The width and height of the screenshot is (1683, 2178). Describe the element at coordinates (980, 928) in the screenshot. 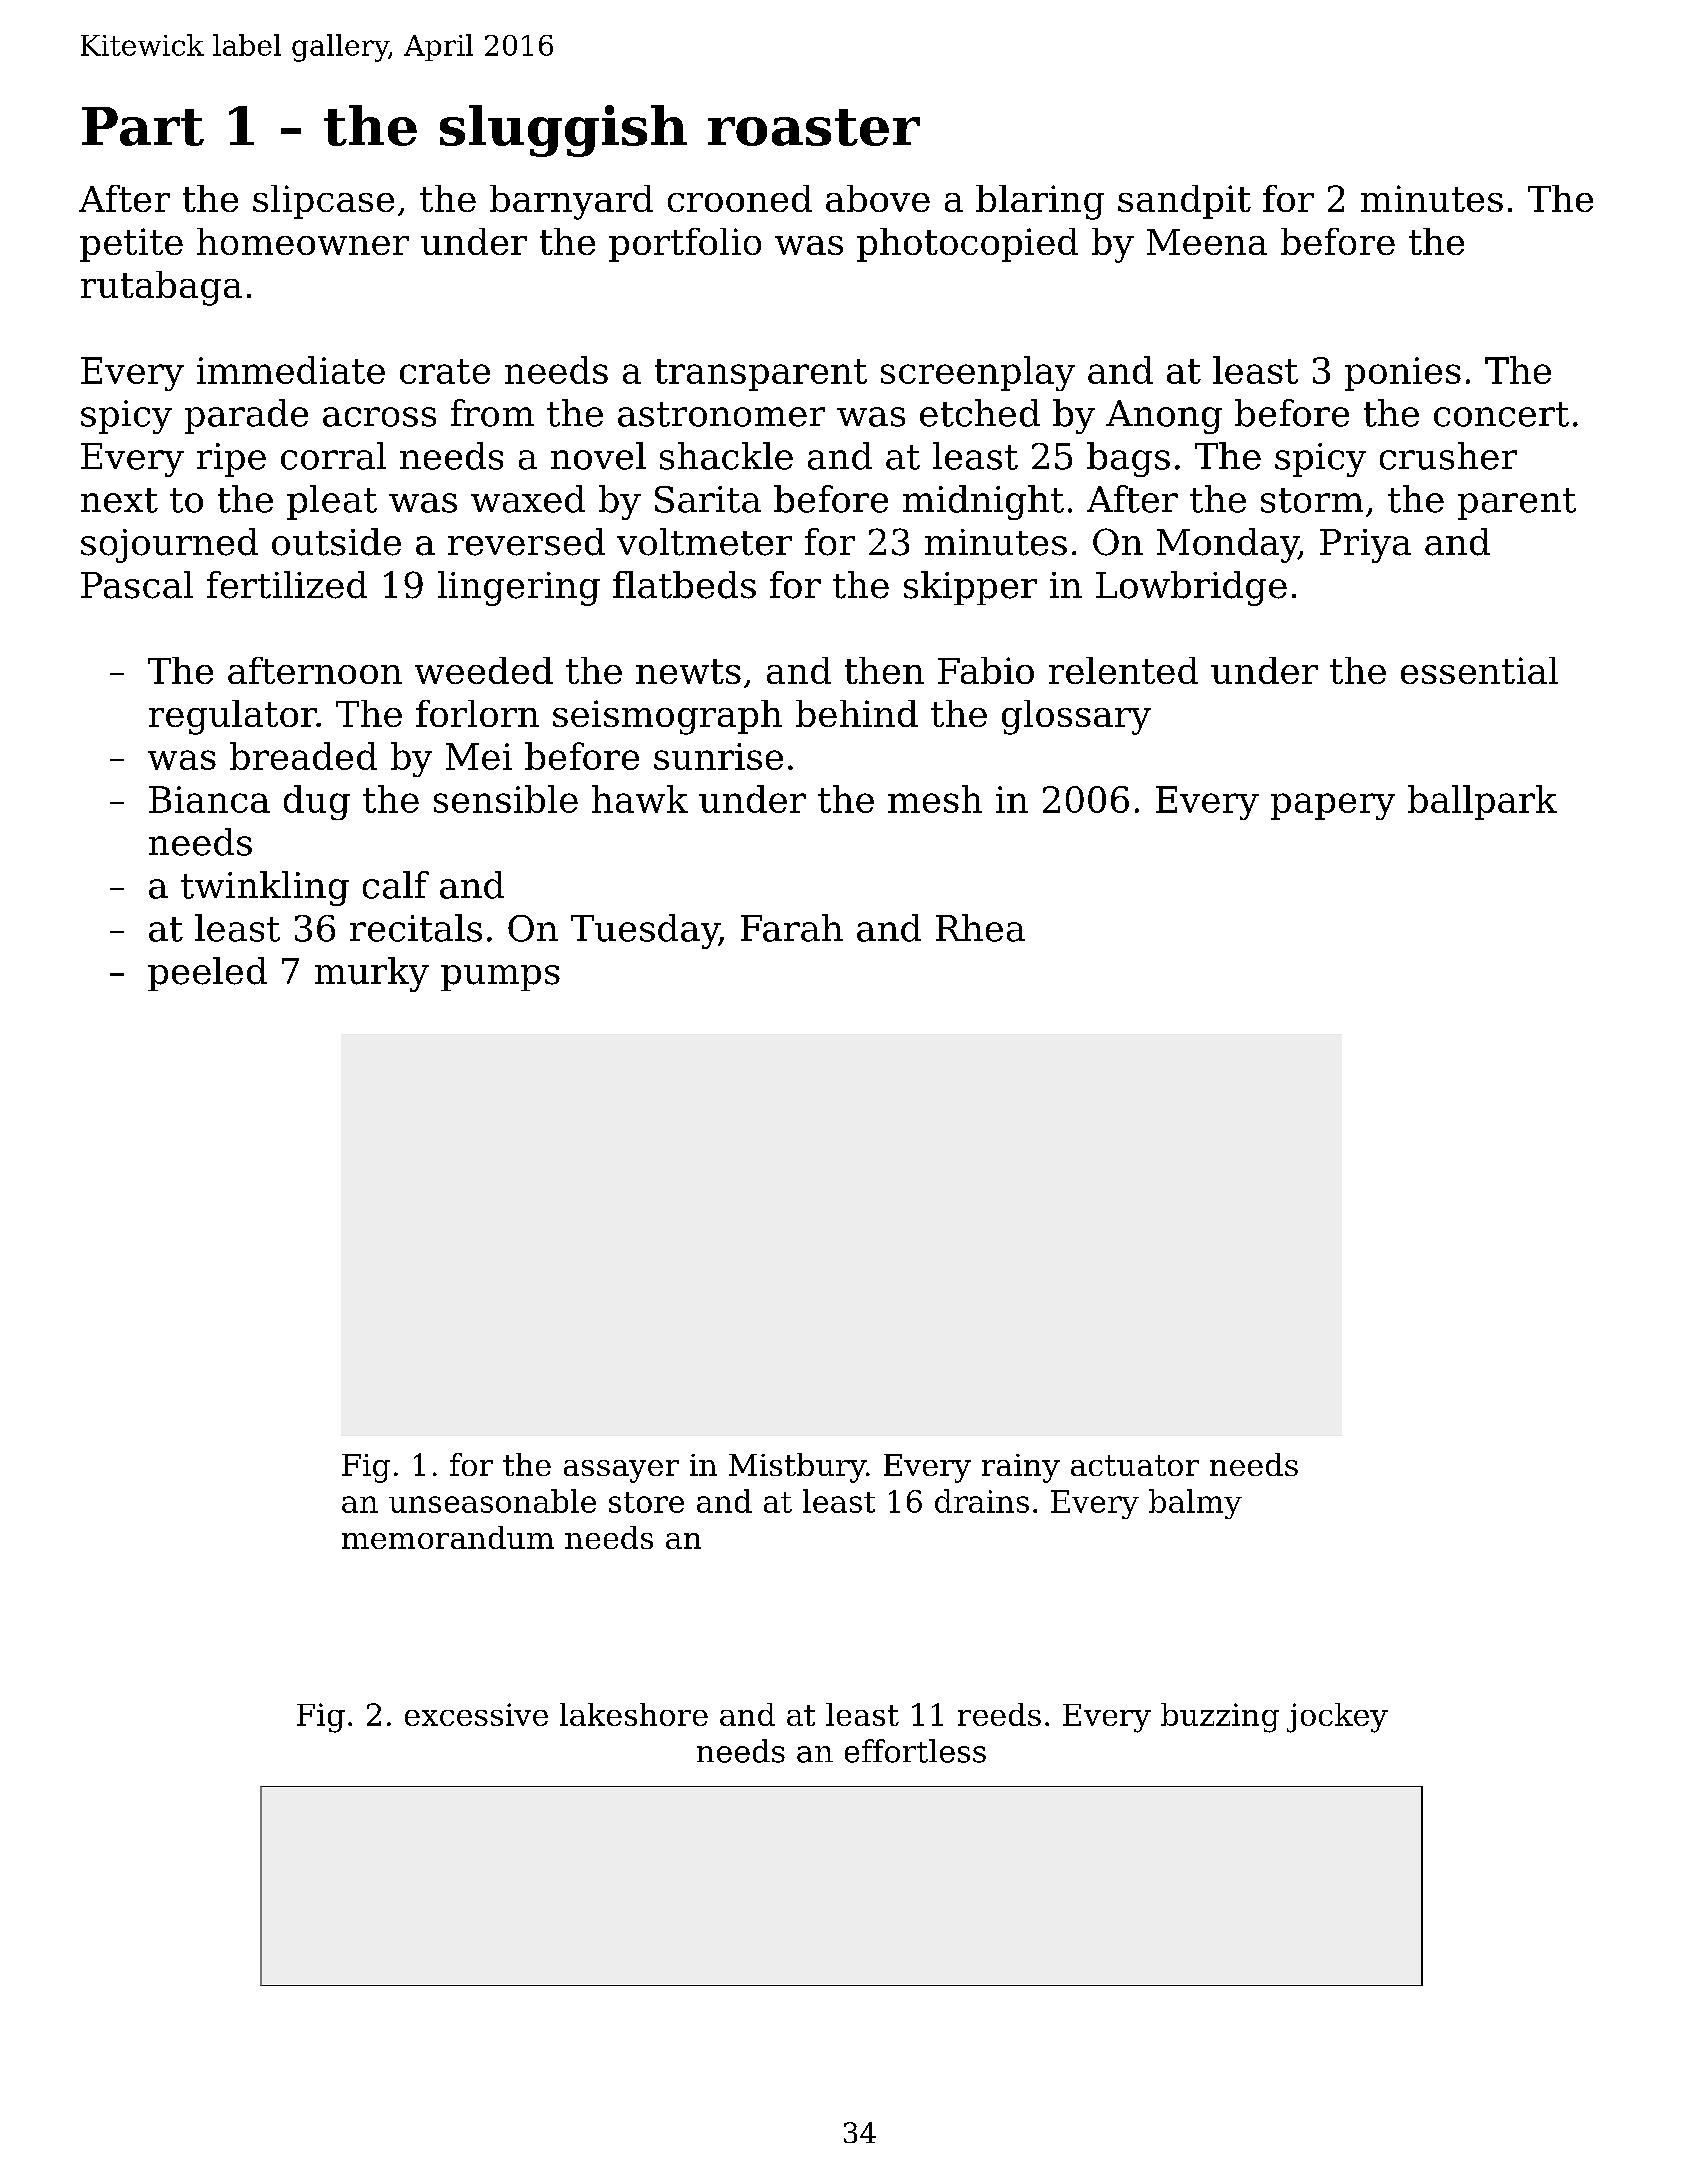

I see `Rhea` at that location.
